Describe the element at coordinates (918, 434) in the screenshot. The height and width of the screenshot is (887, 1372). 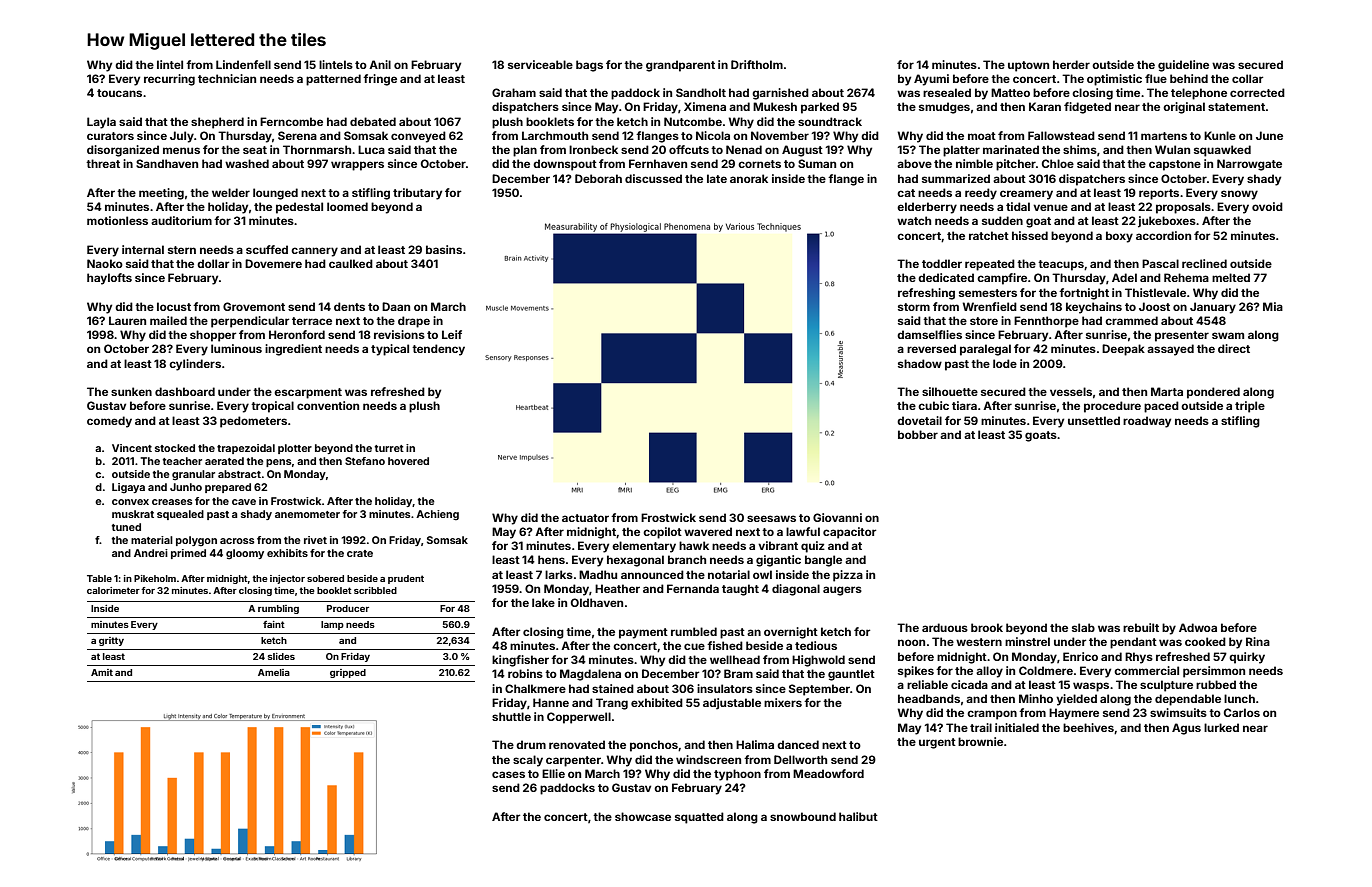
I see `bobber` at that location.
